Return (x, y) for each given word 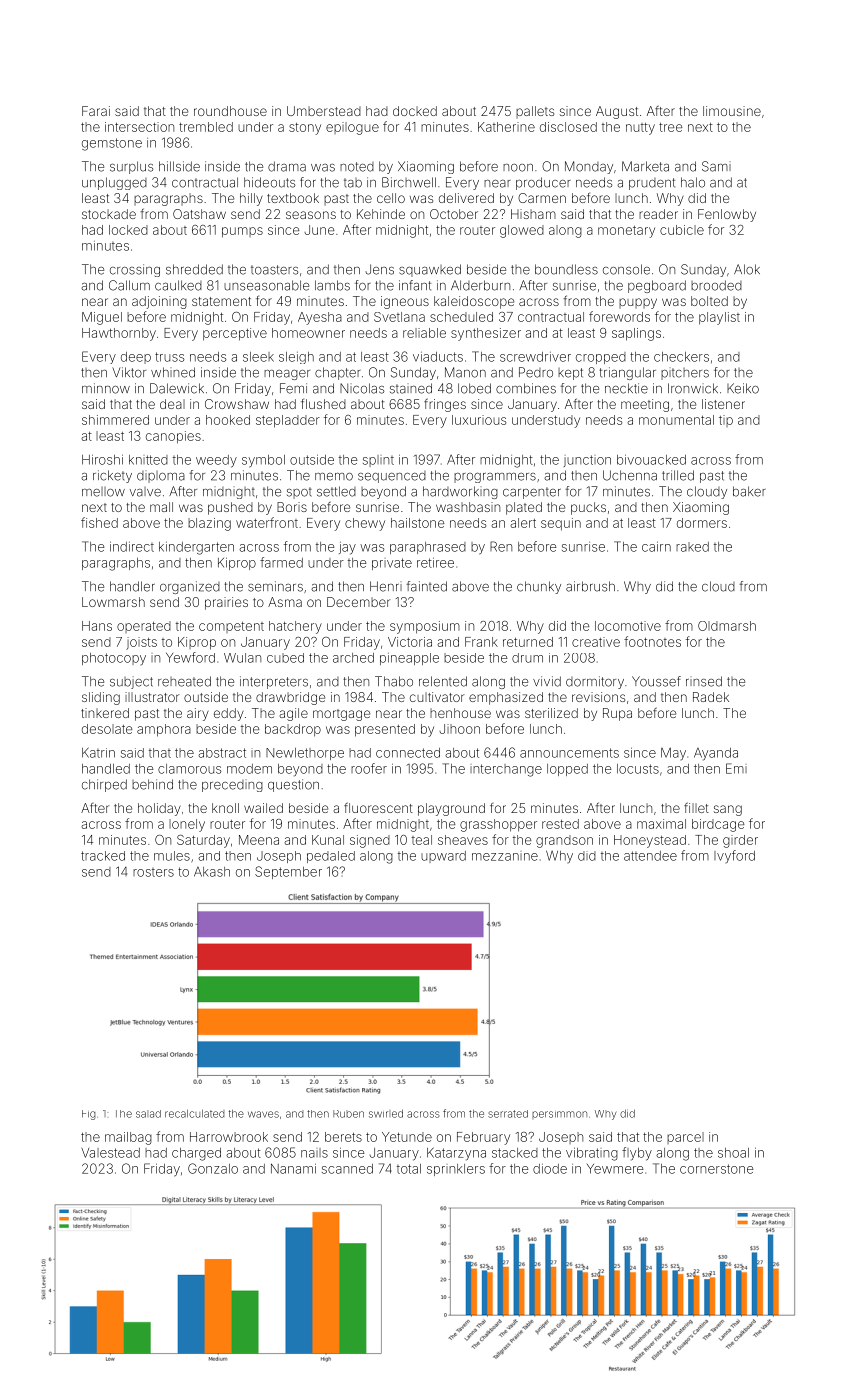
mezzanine (505, 857)
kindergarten (196, 548)
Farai (96, 111)
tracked (103, 856)
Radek (711, 697)
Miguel (102, 318)
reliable (424, 333)
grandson (564, 841)
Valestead (110, 1153)
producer (543, 183)
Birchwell (409, 182)
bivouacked (651, 460)
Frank (481, 642)
